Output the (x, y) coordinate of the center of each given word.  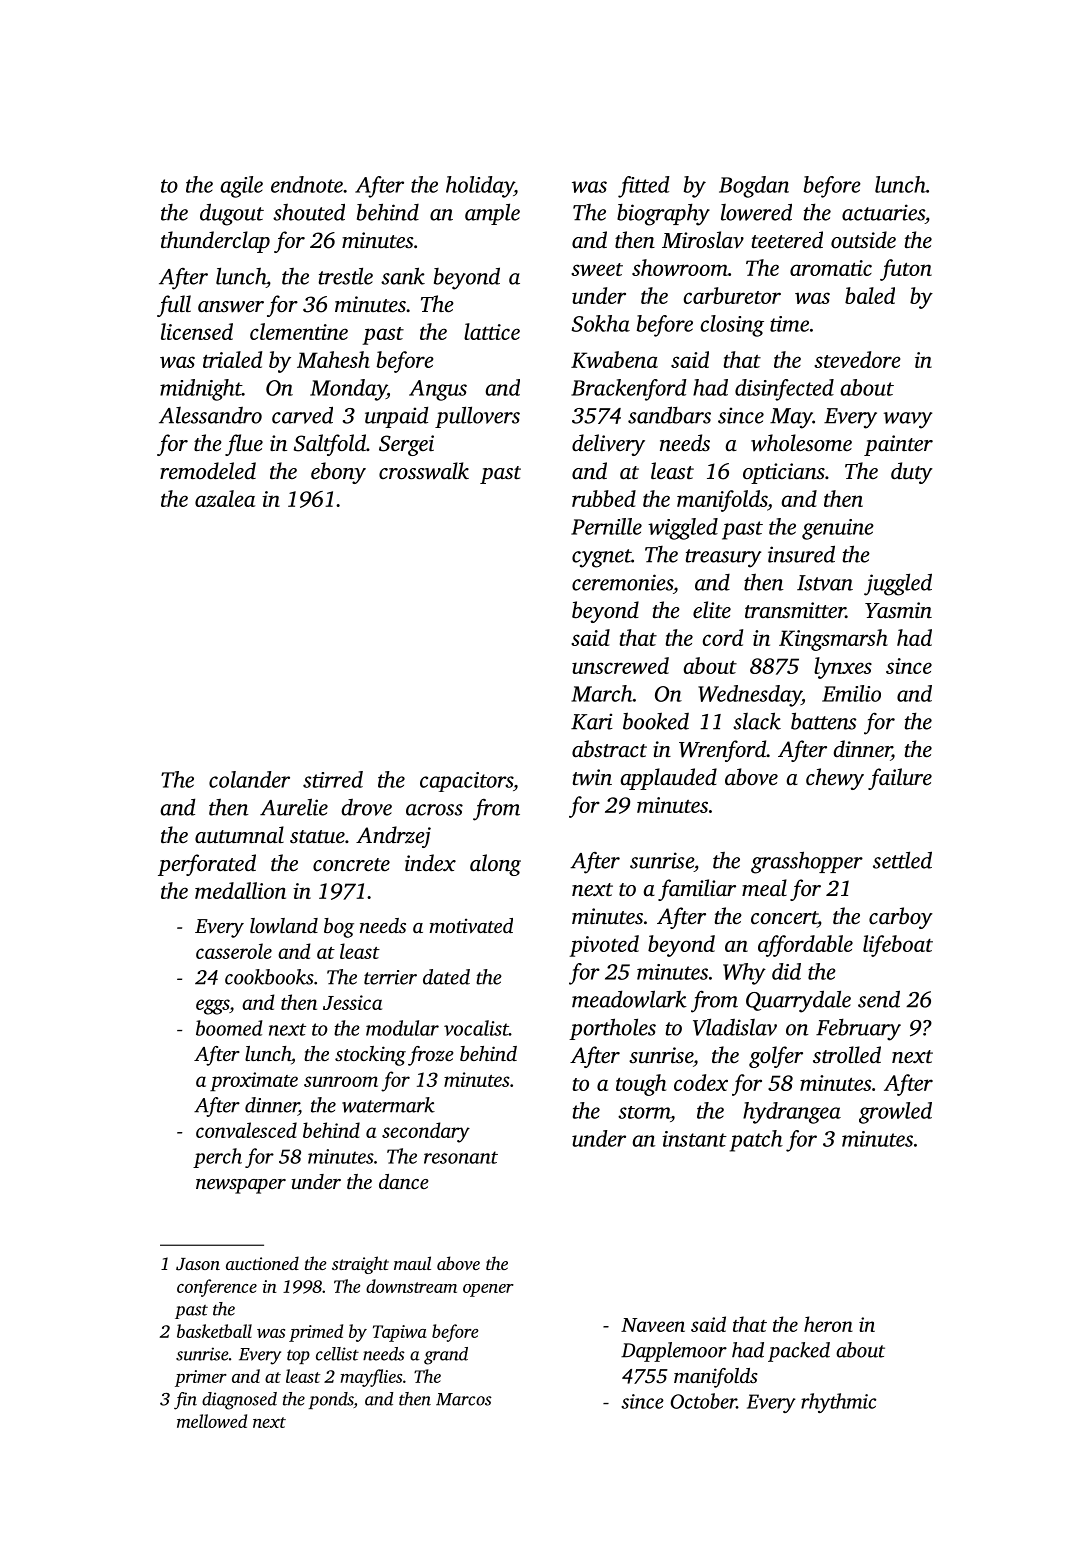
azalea (225, 498)
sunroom (341, 1081)
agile (241, 187)
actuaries (883, 212)
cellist (337, 1354)
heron (828, 1324)
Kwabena (614, 359)
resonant (461, 1157)
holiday (480, 187)
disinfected (784, 390)
